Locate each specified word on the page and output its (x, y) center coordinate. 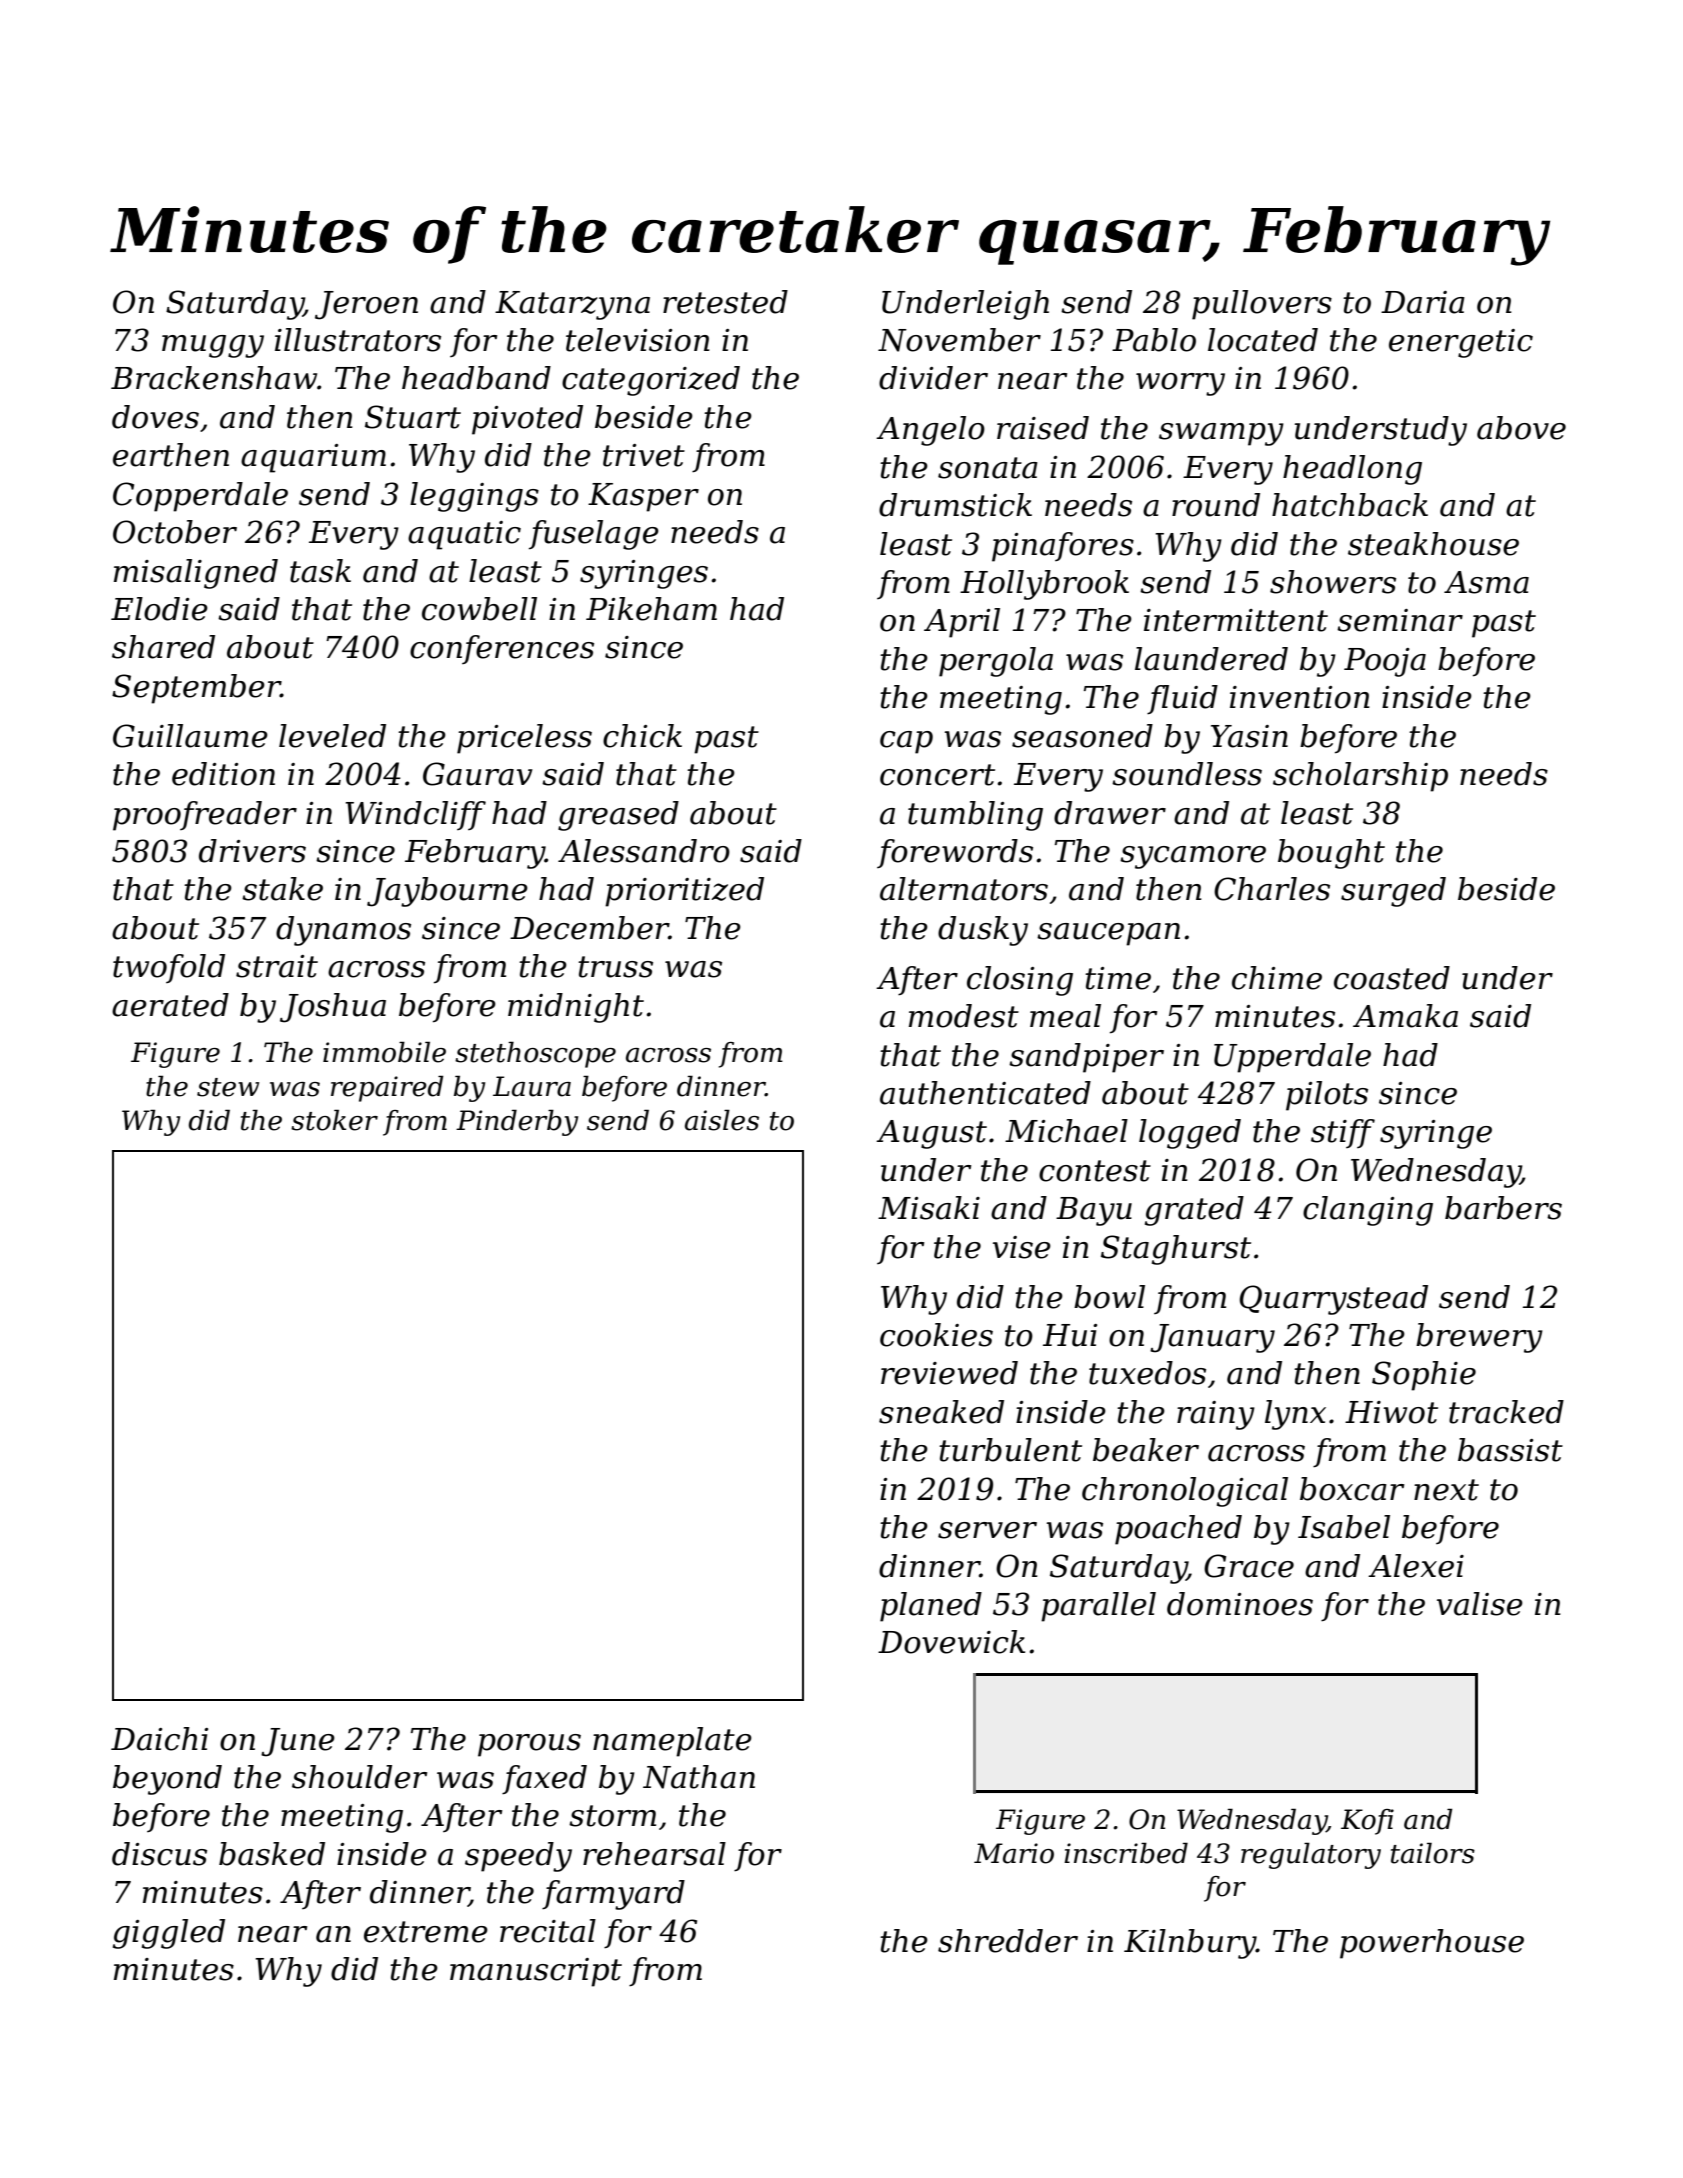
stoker (334, 1120)
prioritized (684, 892)
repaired (387, 1088)
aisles (722, 1120)
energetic (1461, 343)
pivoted (527, 420)
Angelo (930, 431)
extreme (426, 1932)
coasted (1392, 978)
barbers (1503, 1208)
